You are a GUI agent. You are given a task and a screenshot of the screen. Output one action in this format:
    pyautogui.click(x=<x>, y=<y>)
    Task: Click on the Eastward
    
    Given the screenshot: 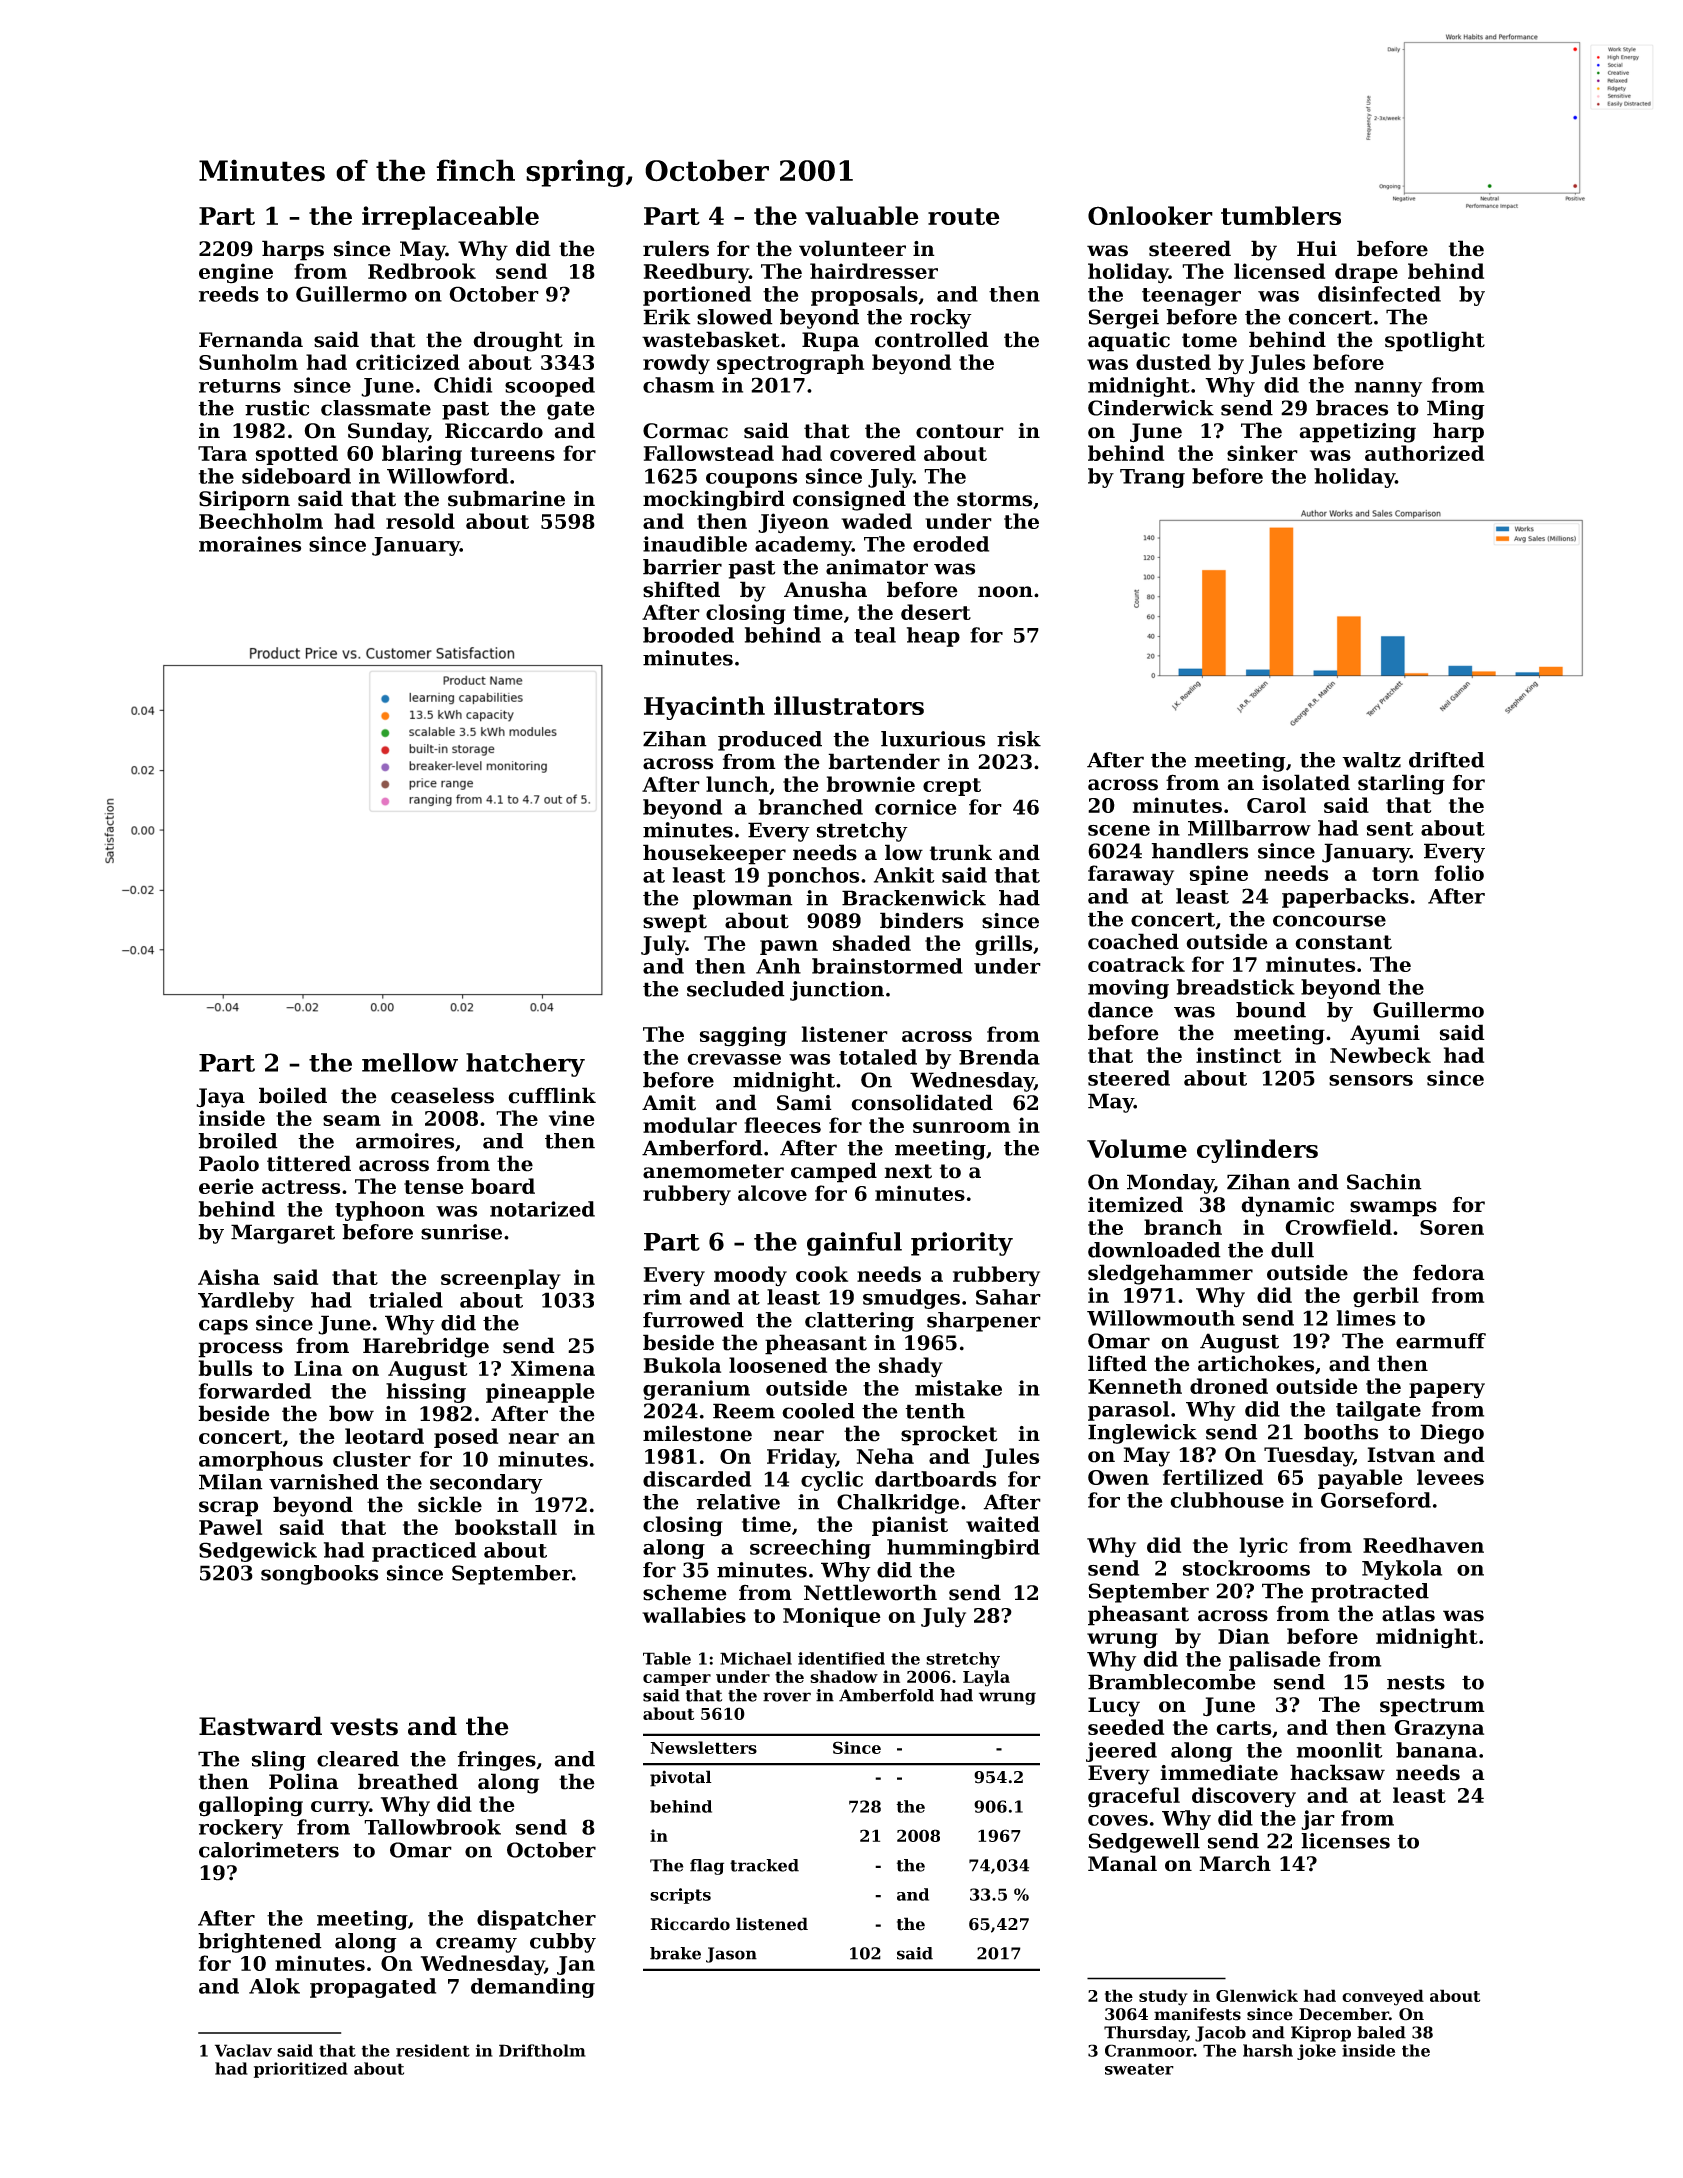 What is the action you would take?
    pyautogui.click(x=260, y=1726)
